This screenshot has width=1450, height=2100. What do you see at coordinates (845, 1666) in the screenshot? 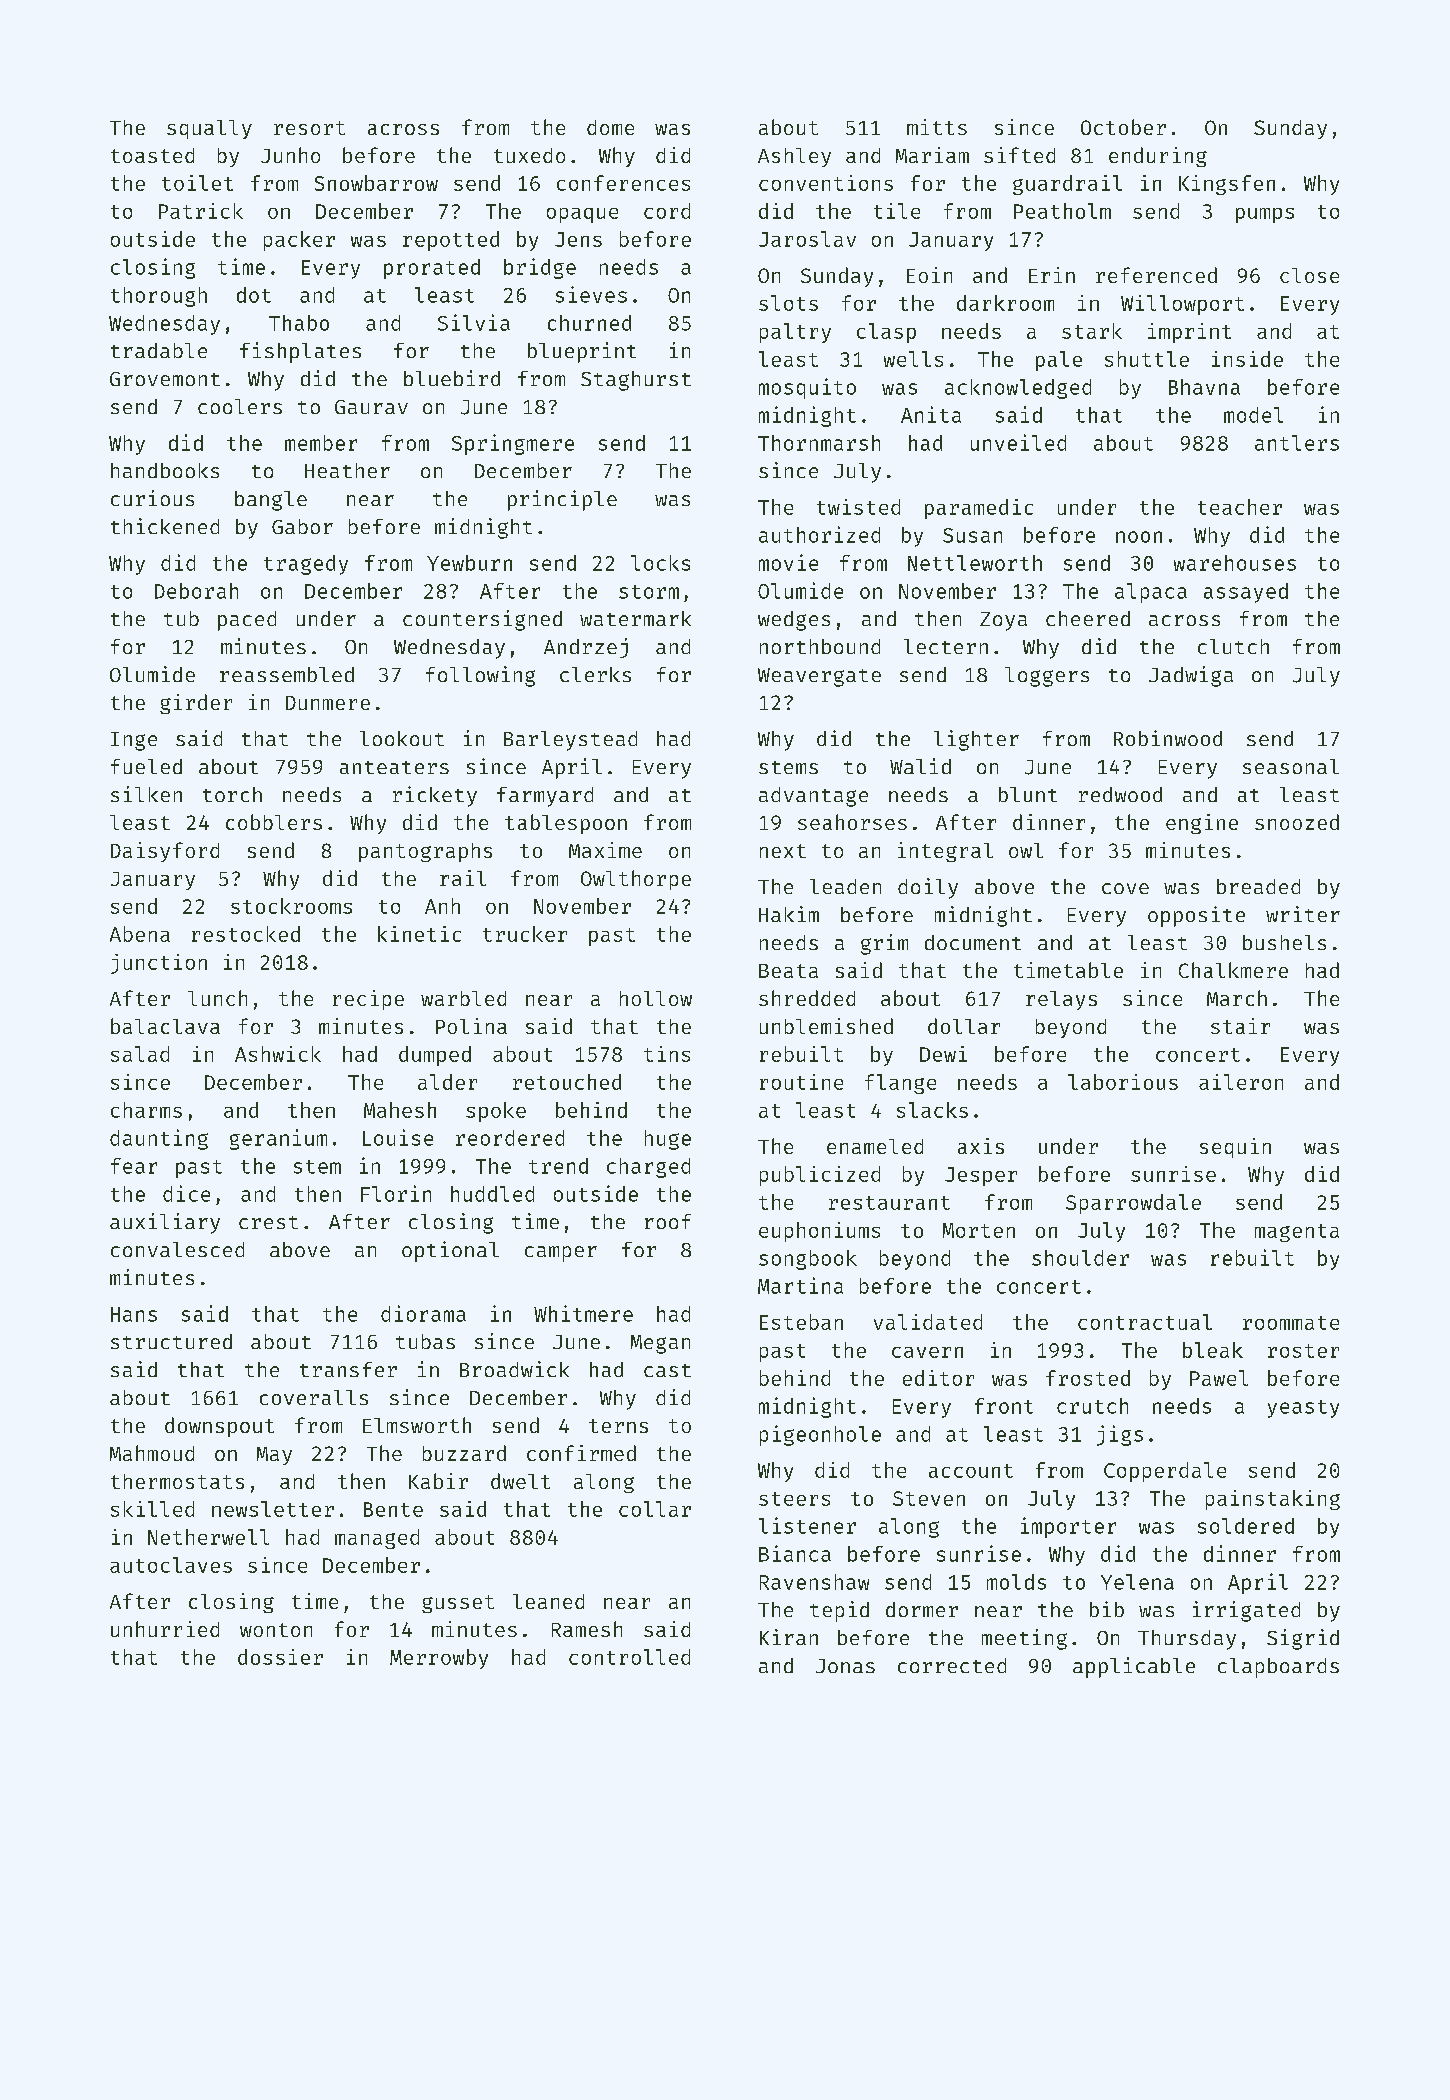
I see `Jonas` at bounding box center [845, 1666].
